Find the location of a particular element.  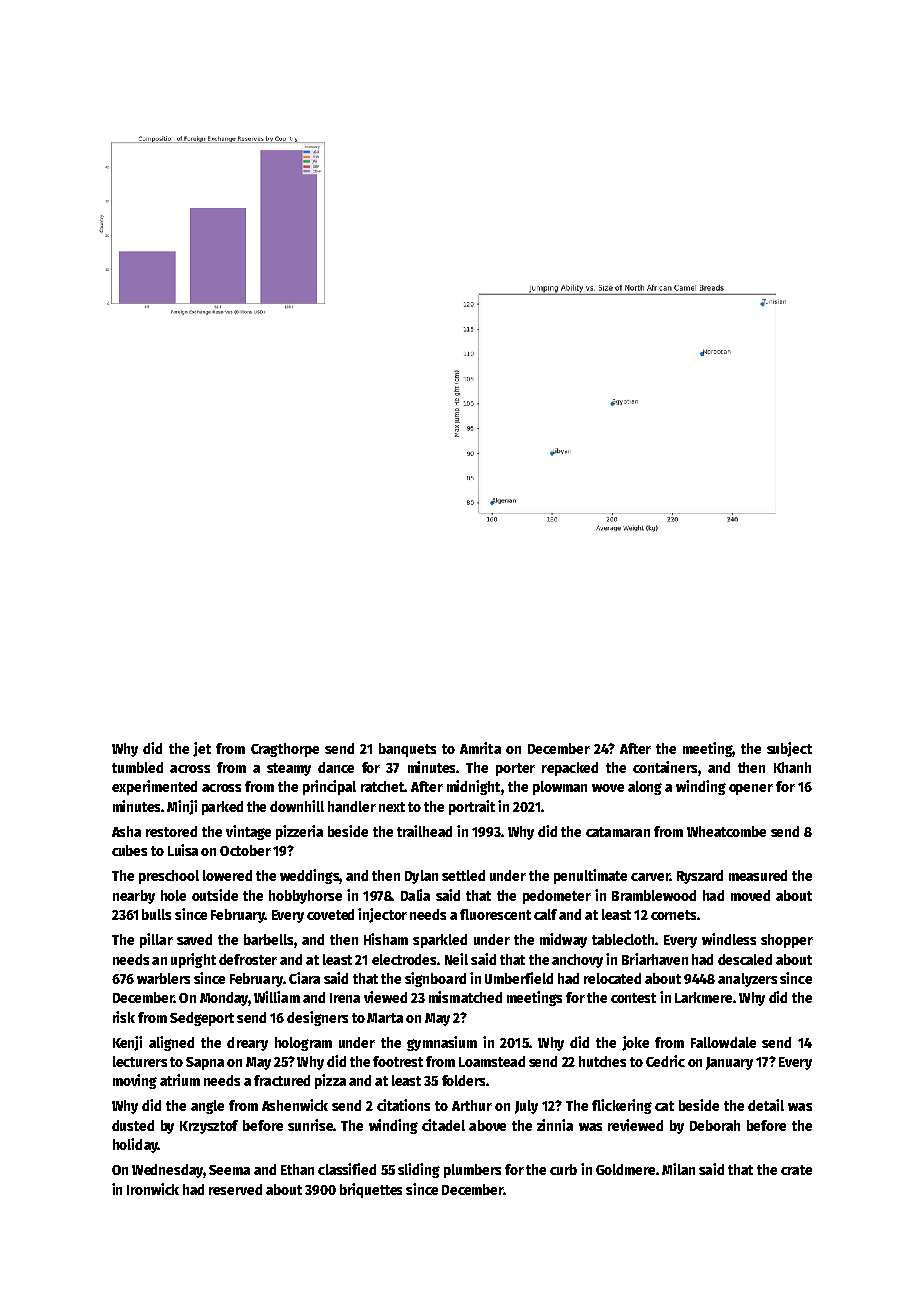

Seema is located at coordinates (229, 1170).
